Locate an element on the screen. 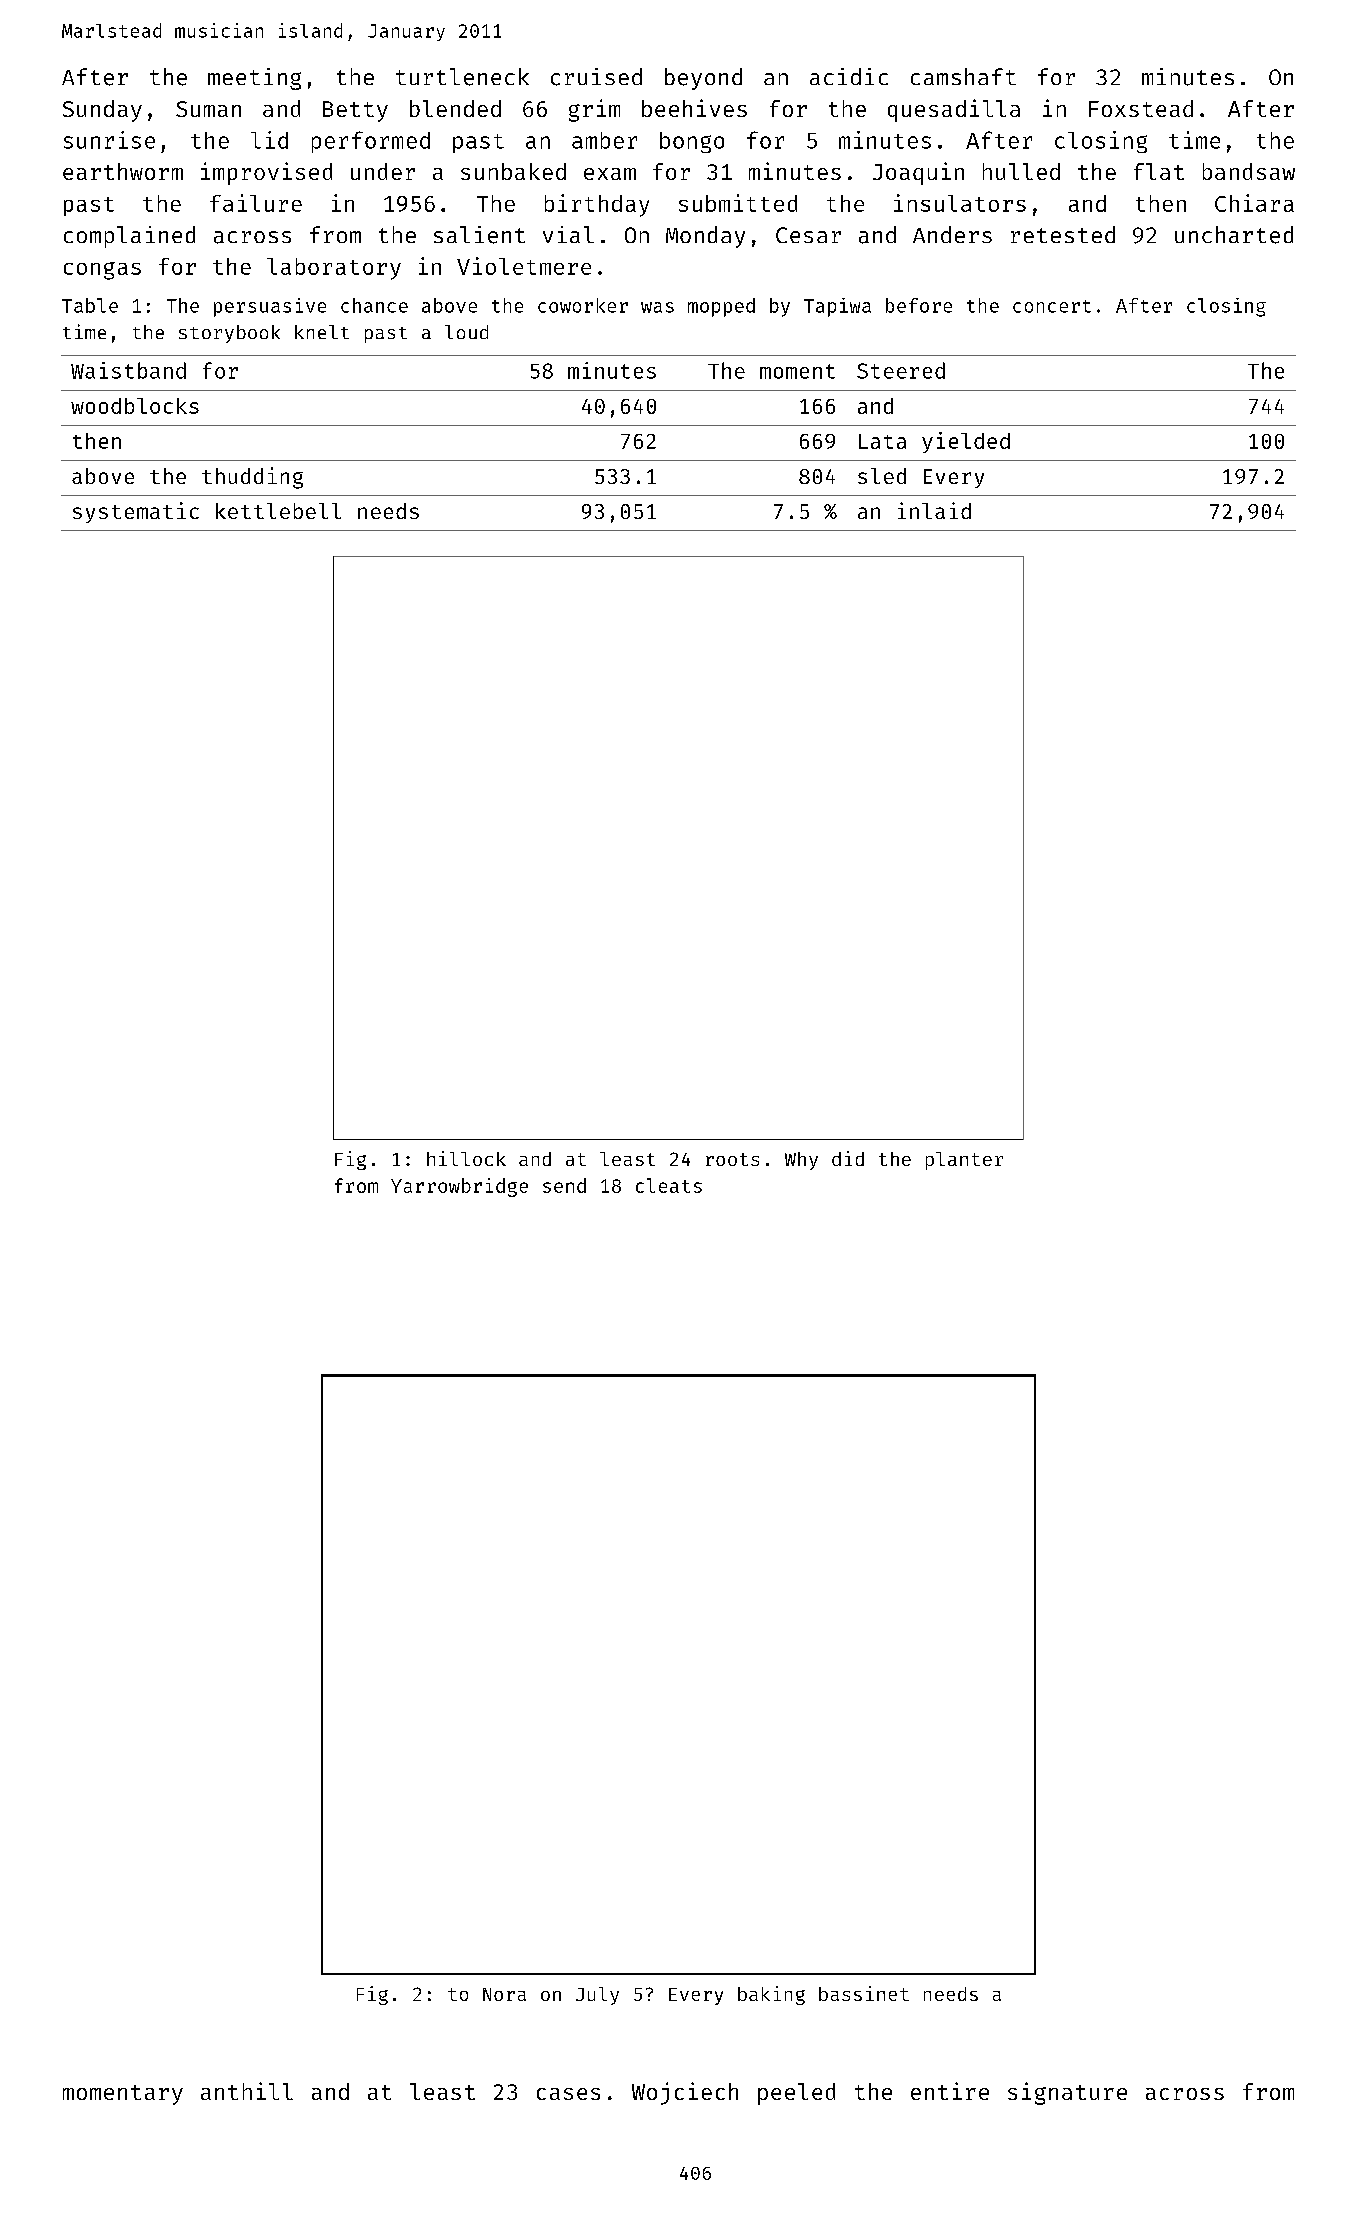 The image size is (1357, 2235). anthill is located at coordinates (247, 2091).
